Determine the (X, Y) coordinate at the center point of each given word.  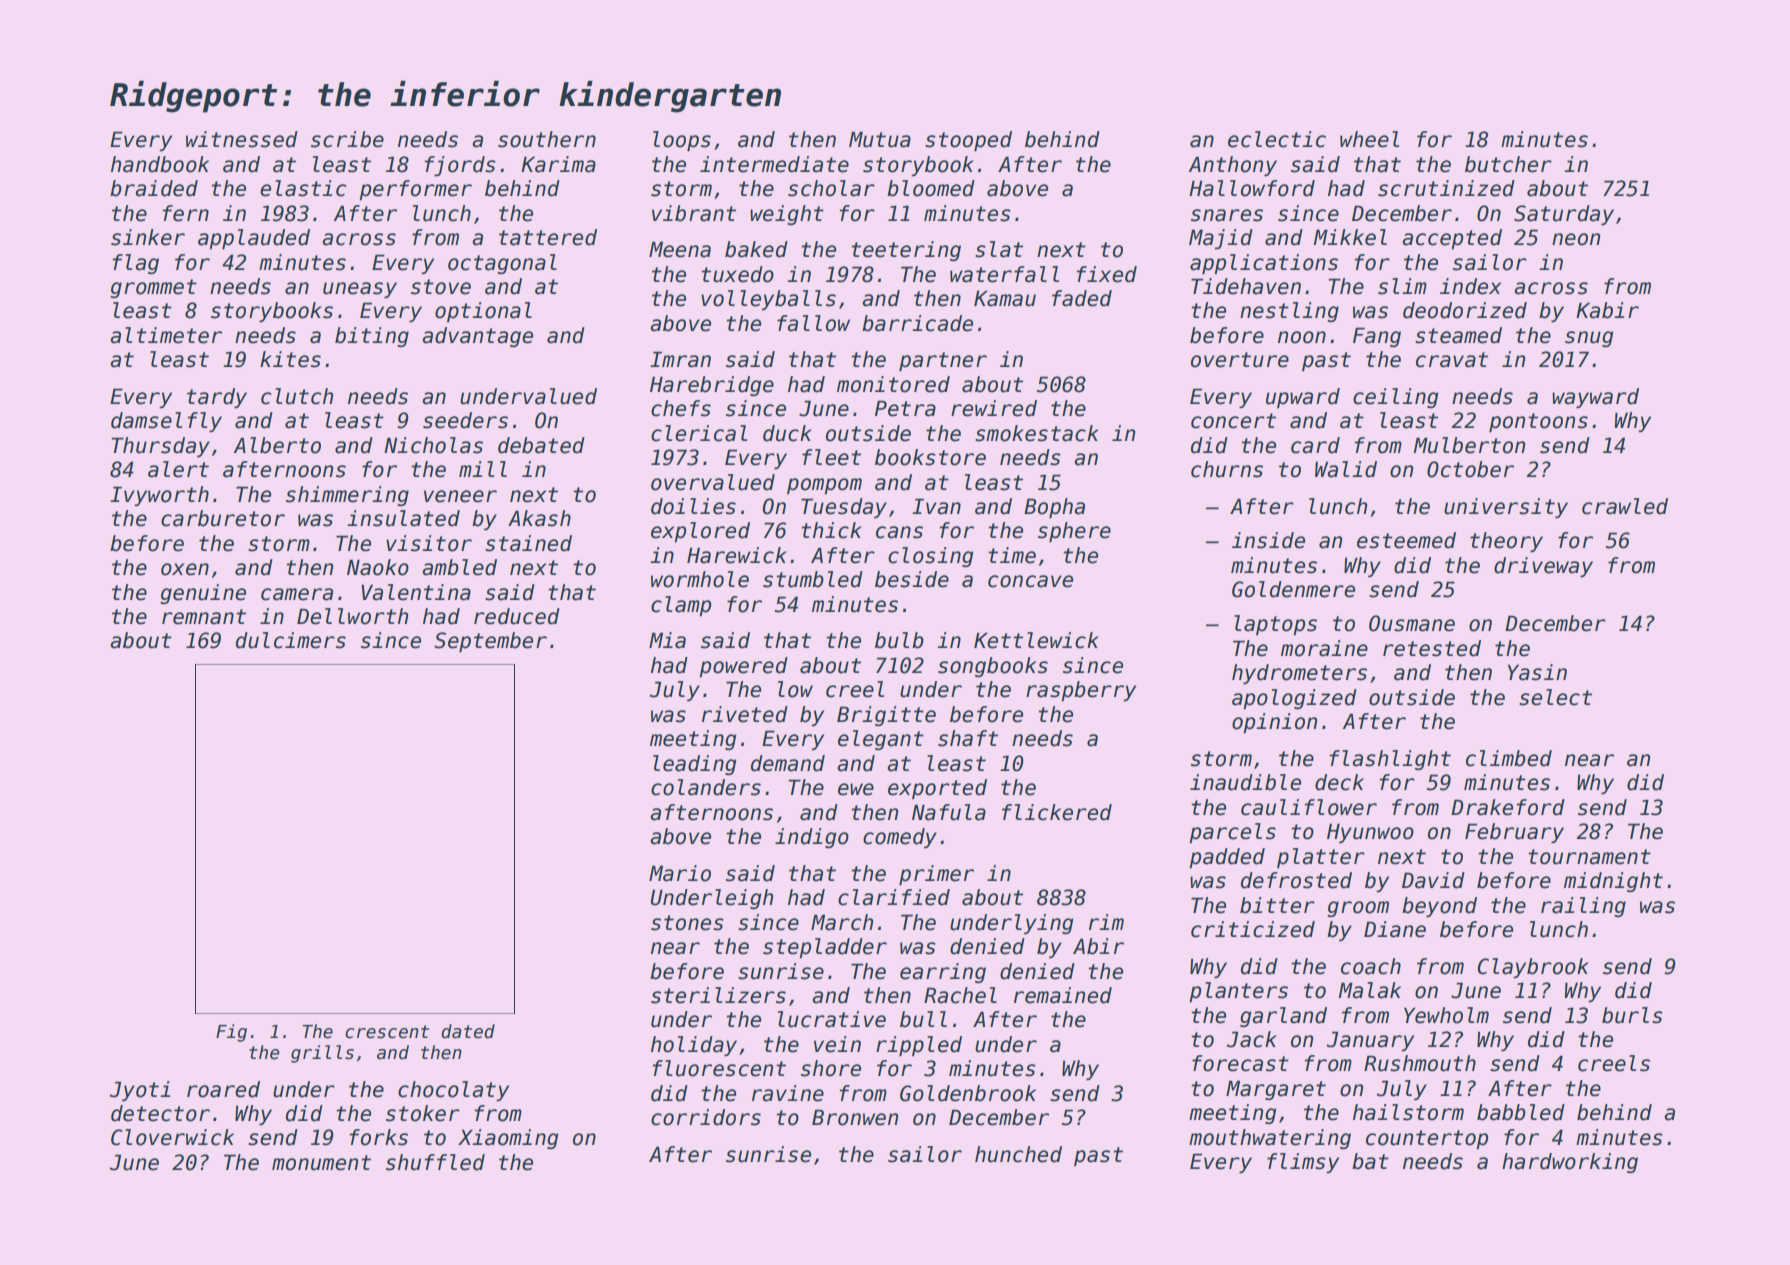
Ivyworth (159, 496)
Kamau (1005, 298)
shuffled (435, 1162)
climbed (1509, 758)
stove (441, 287)
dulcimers (291, 640)
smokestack (1036, 433)
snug (1589, 339)
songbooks (993, 667)
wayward (1595, 398)
